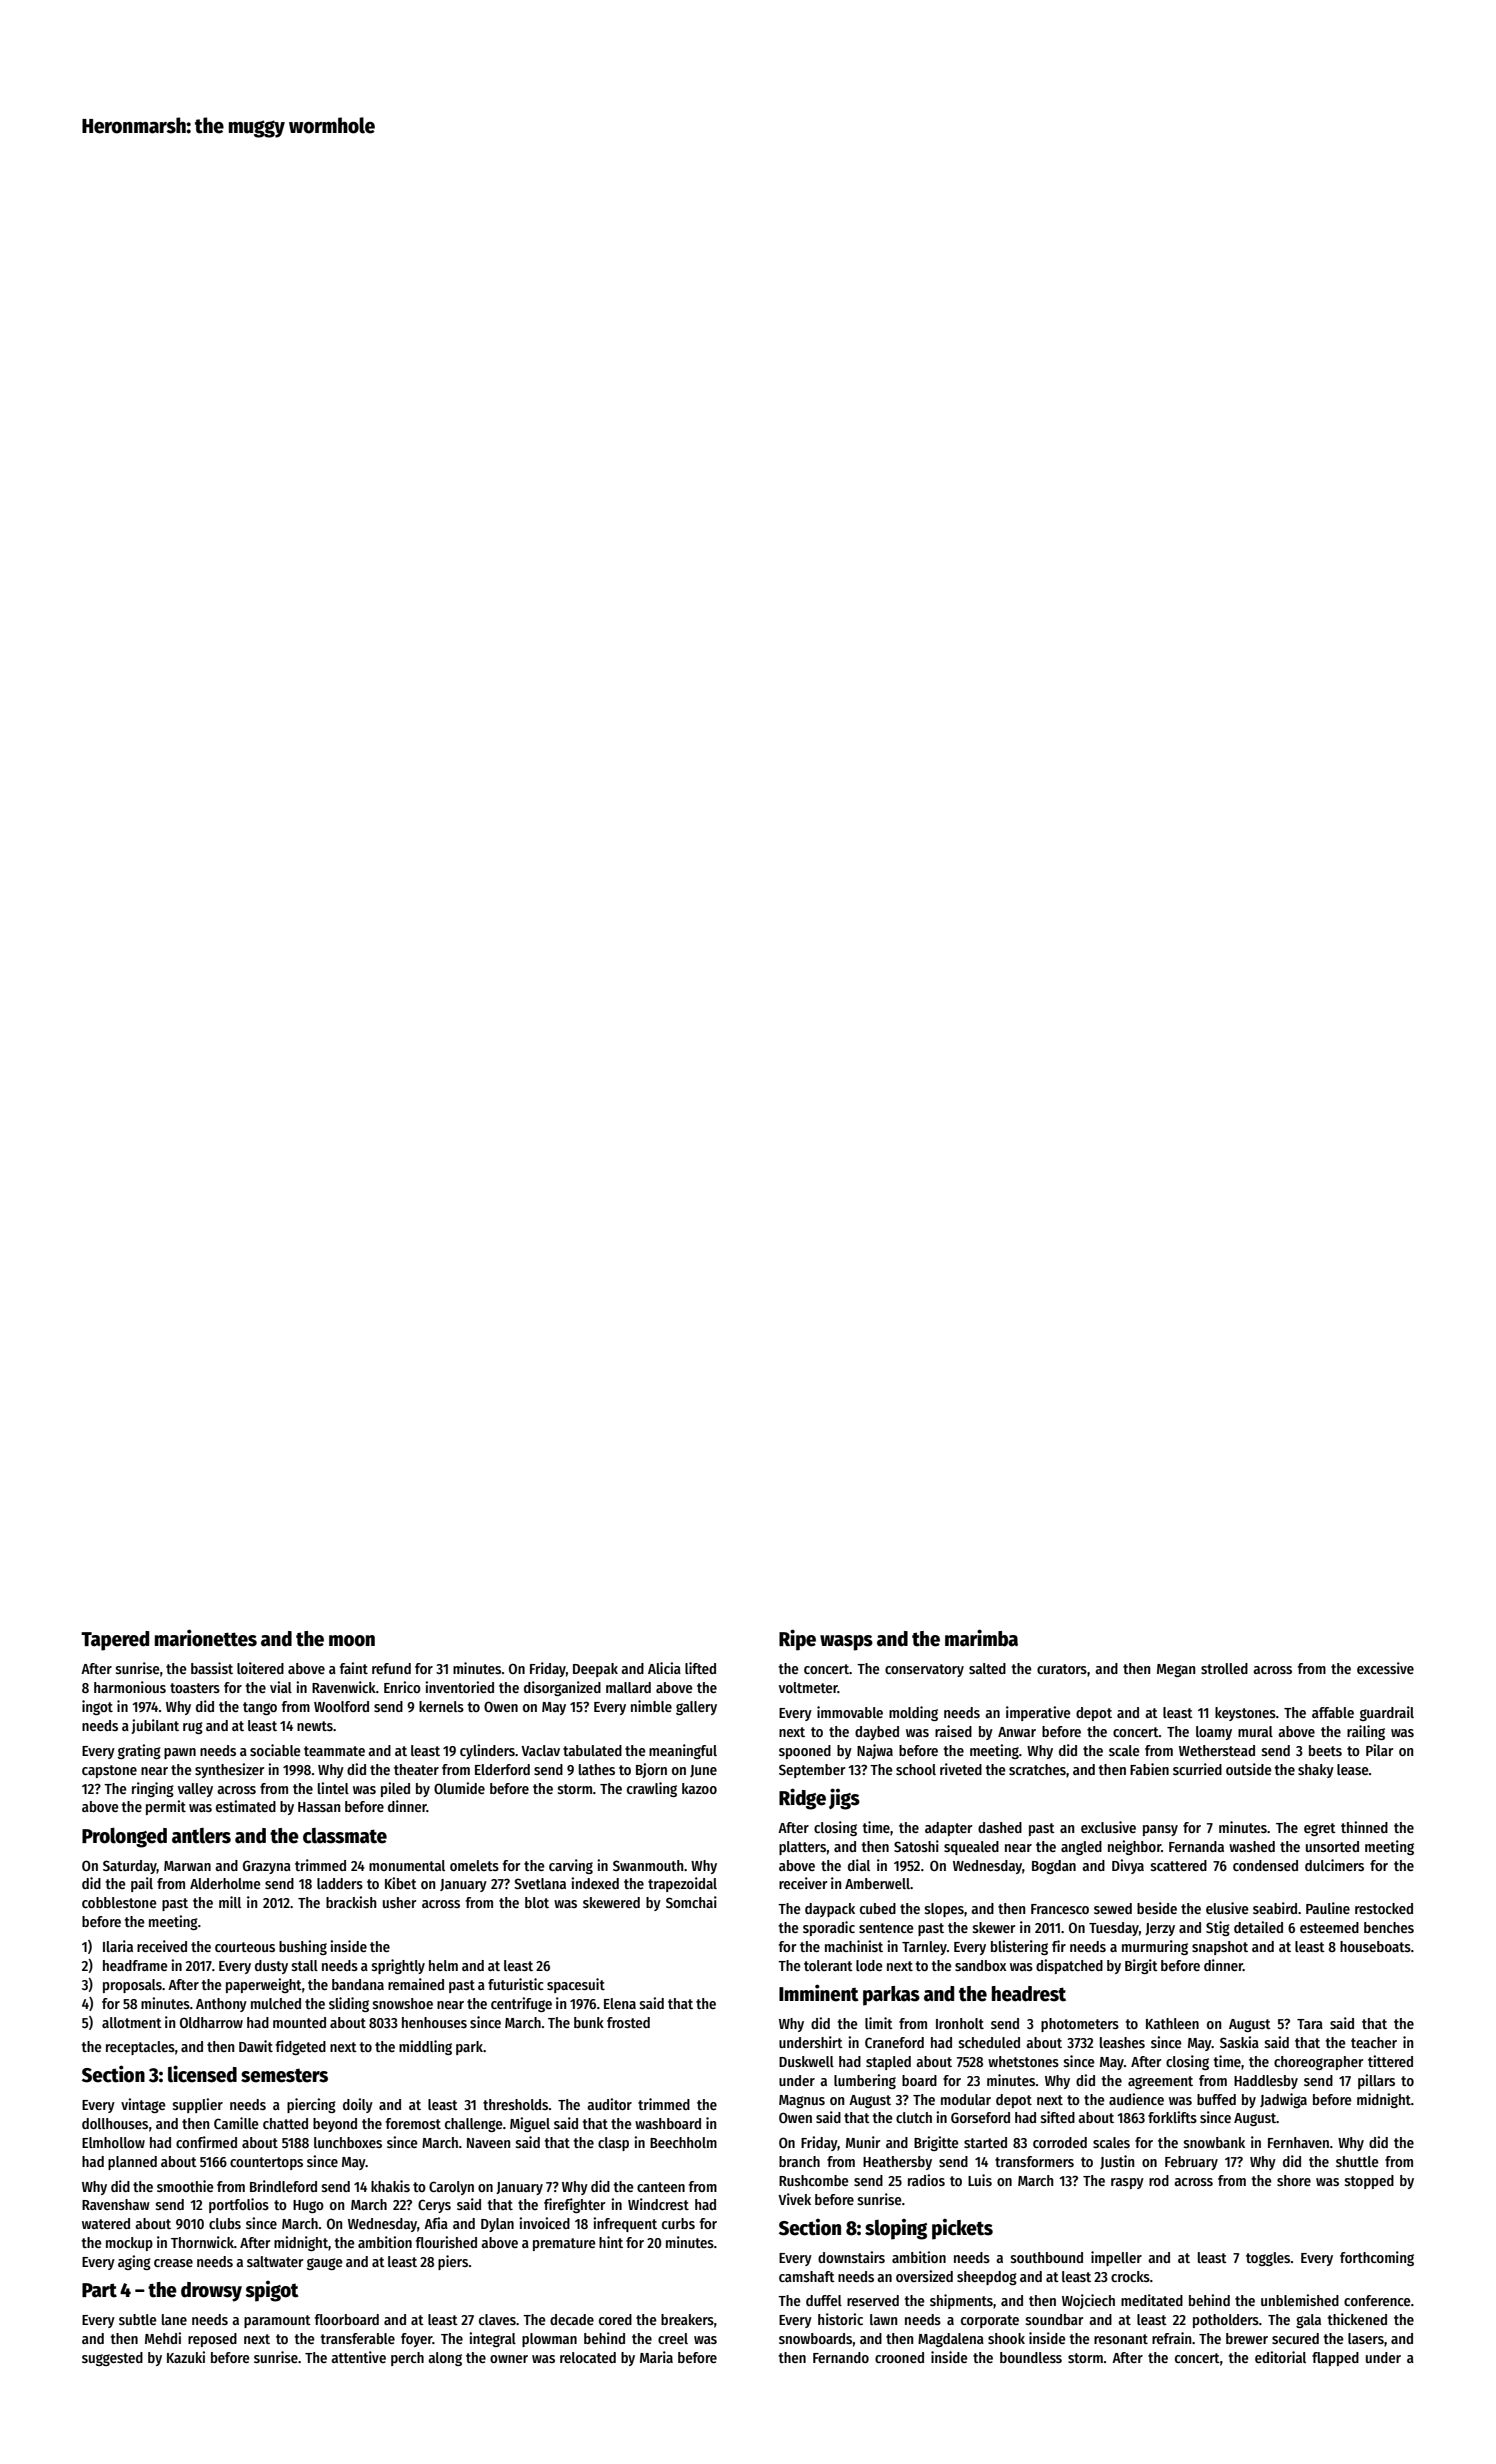 Image resolution: width=1496 pixels, height=2464 pixels. What do you see at coordinates (112, 2359) in the screenshot?
I see `suggested` at bounding box center [112, 2359].
